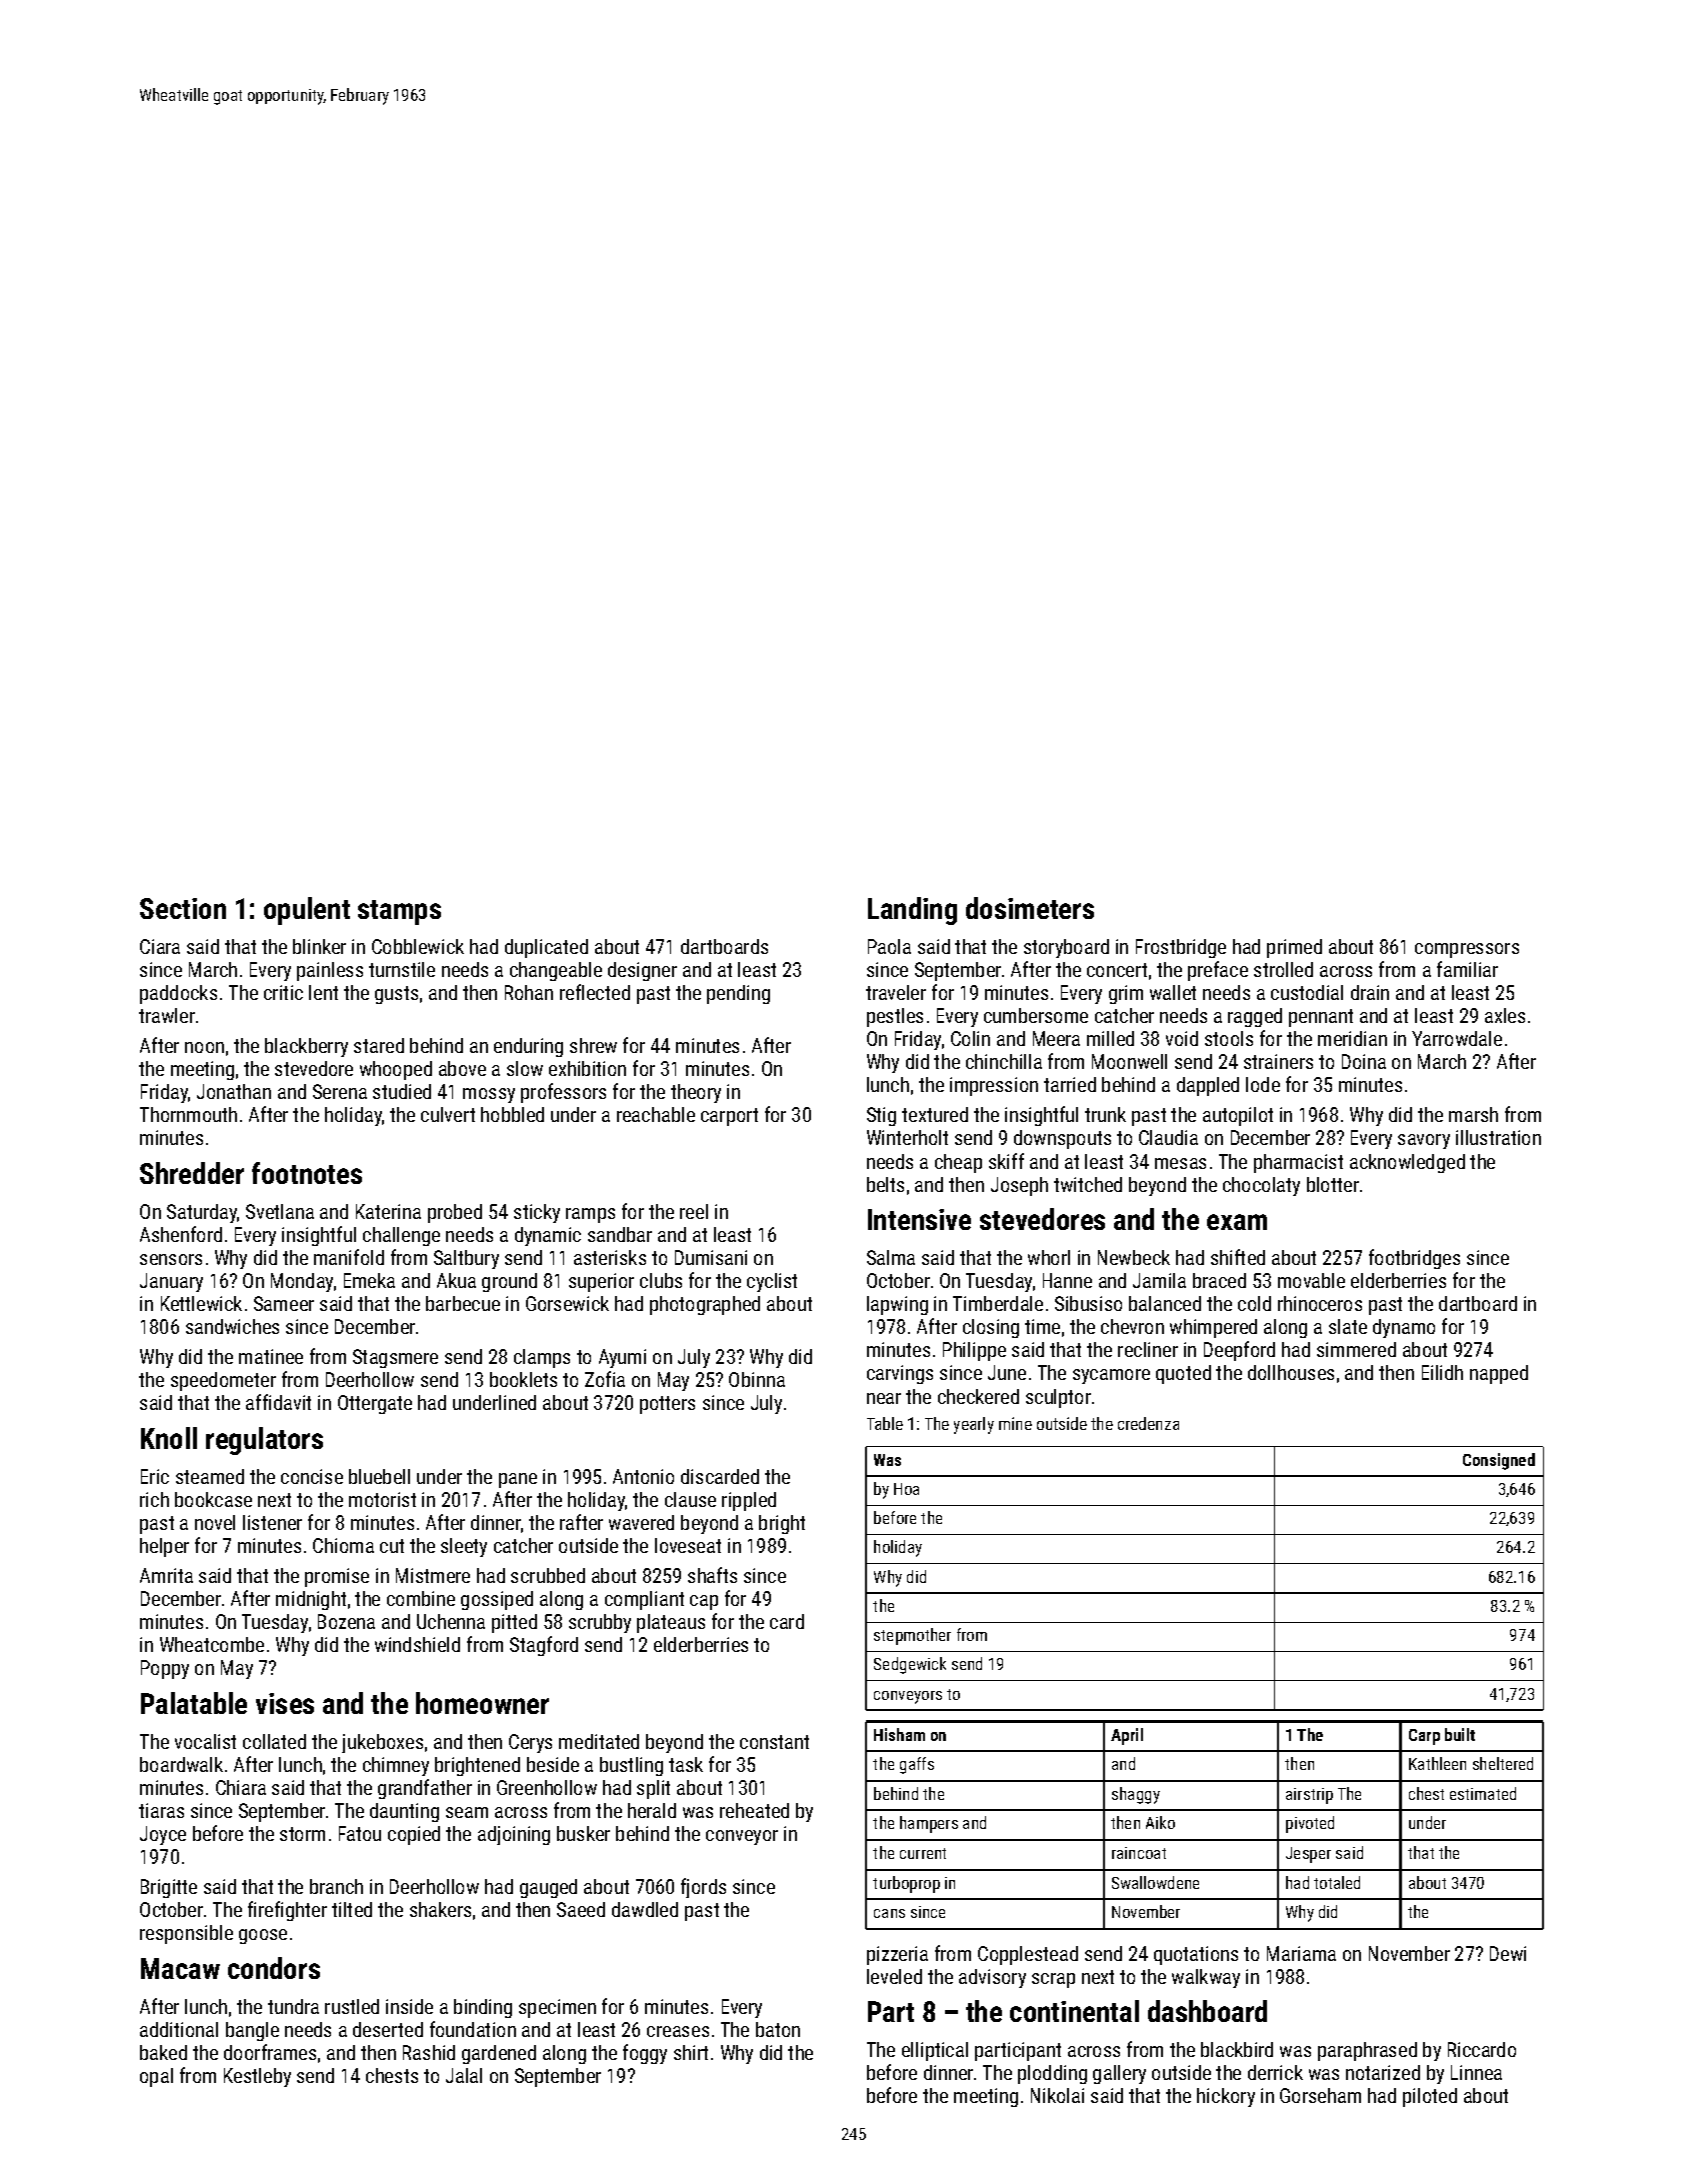 The image size is (1683, 2178). What do you see at coordinates (1442, 1372) in the screenshot?
I see `Eilidh` at bounding box center [1442, 1372].
